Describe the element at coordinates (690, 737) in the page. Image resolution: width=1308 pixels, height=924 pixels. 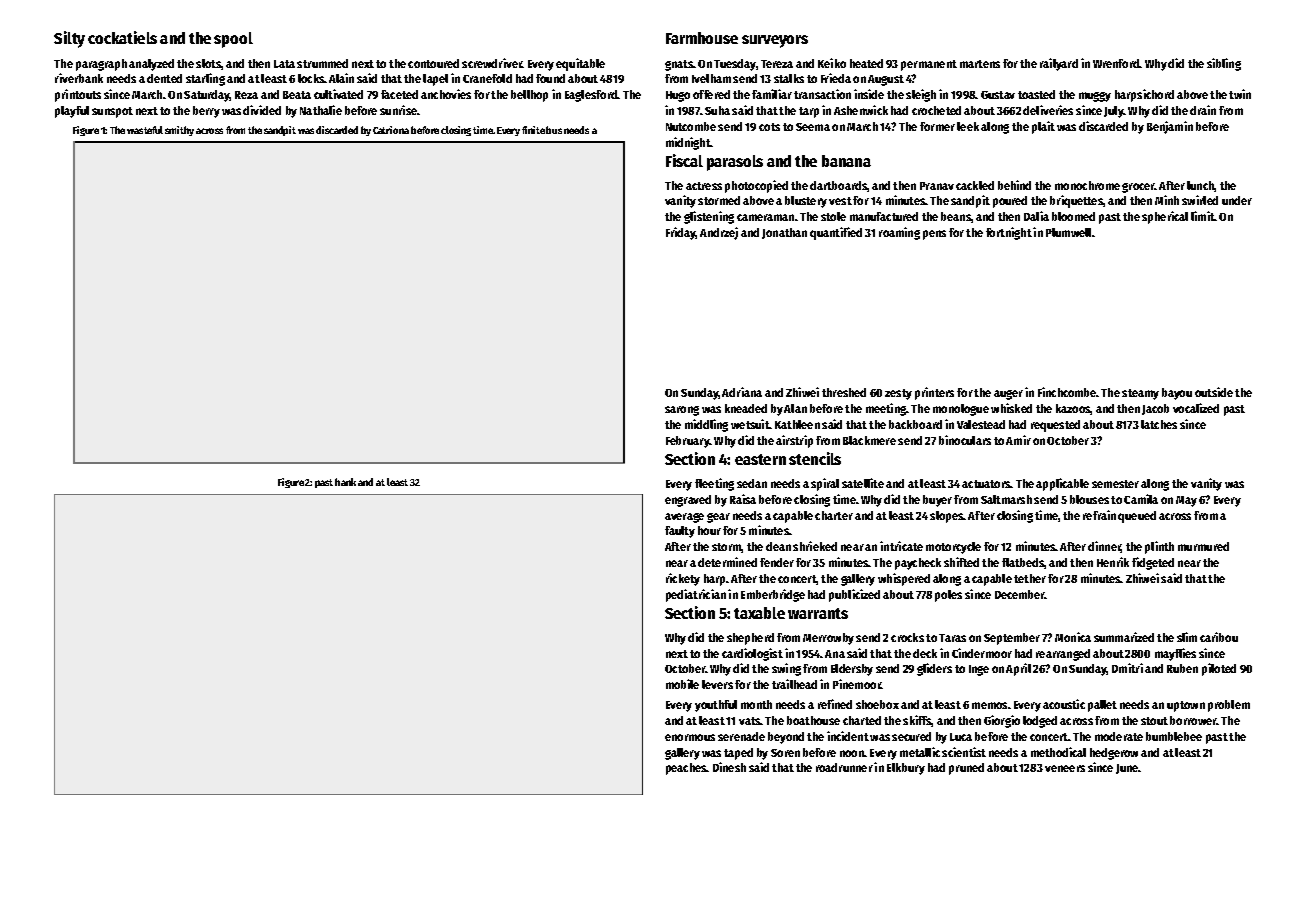
I see `enormous` at that location.
